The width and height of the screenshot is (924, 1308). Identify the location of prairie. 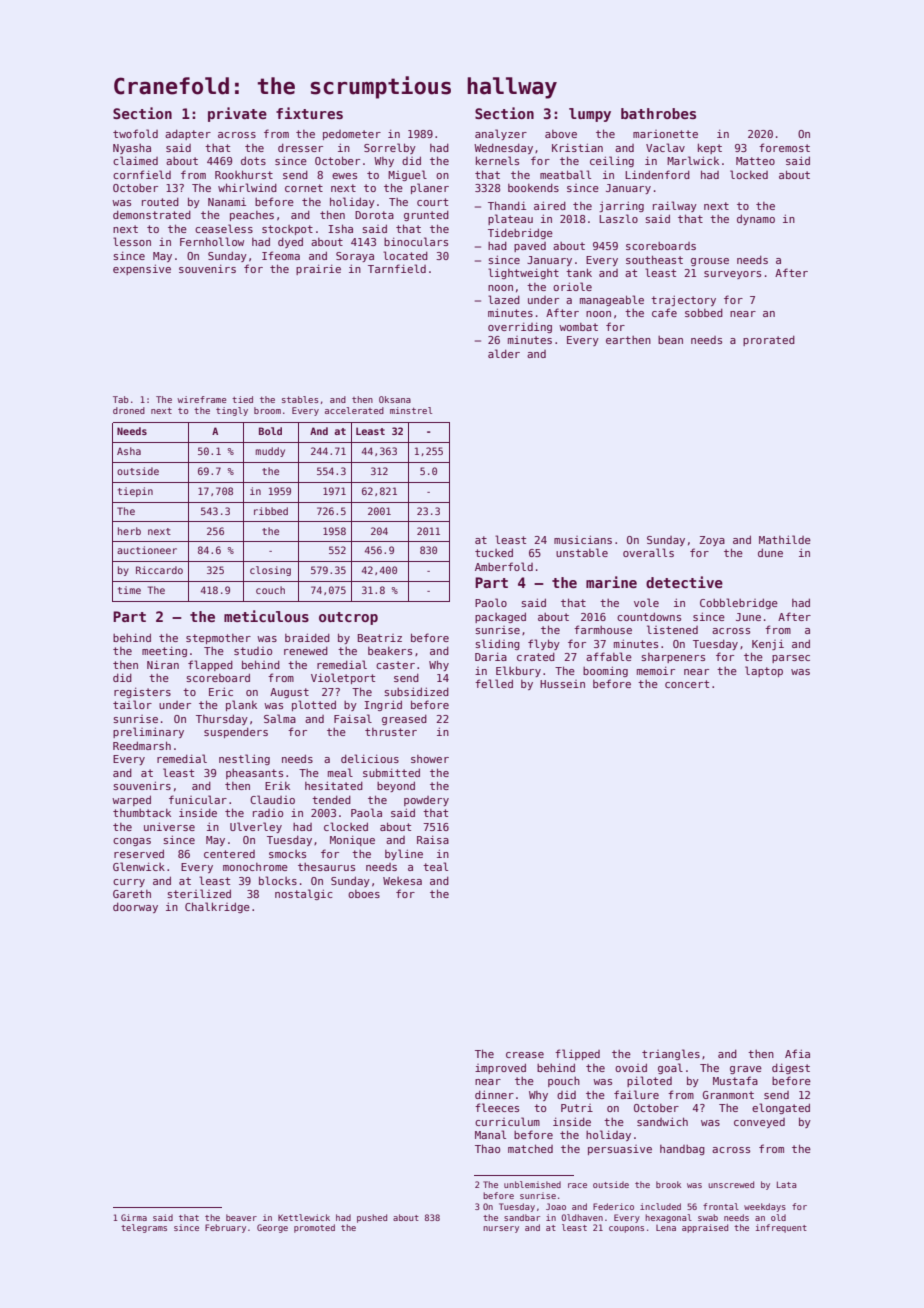
(318, 269).
